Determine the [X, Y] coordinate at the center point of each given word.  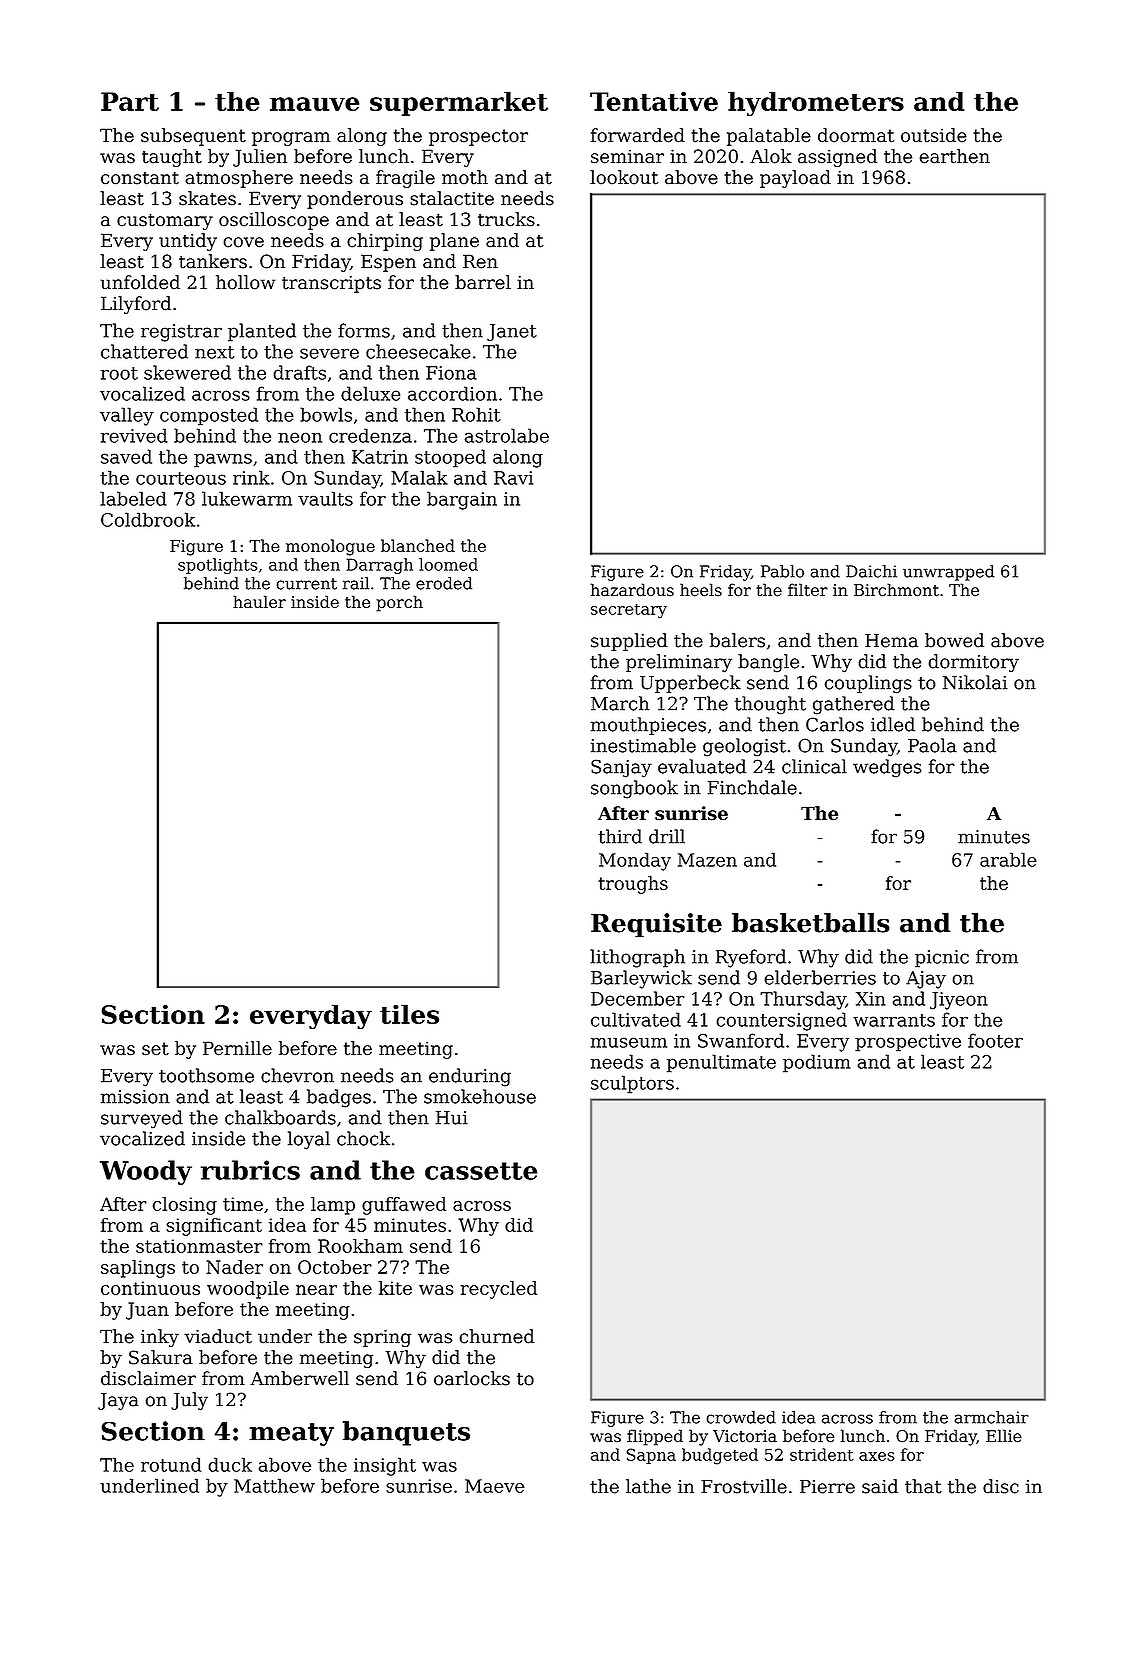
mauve [314, 104]
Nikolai [975, 682]
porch [399, 603]
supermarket [459, 103]
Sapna [651, 1456]
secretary [629, 611]
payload [795, 179]
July [189, 1401]
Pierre [827, 1487]
